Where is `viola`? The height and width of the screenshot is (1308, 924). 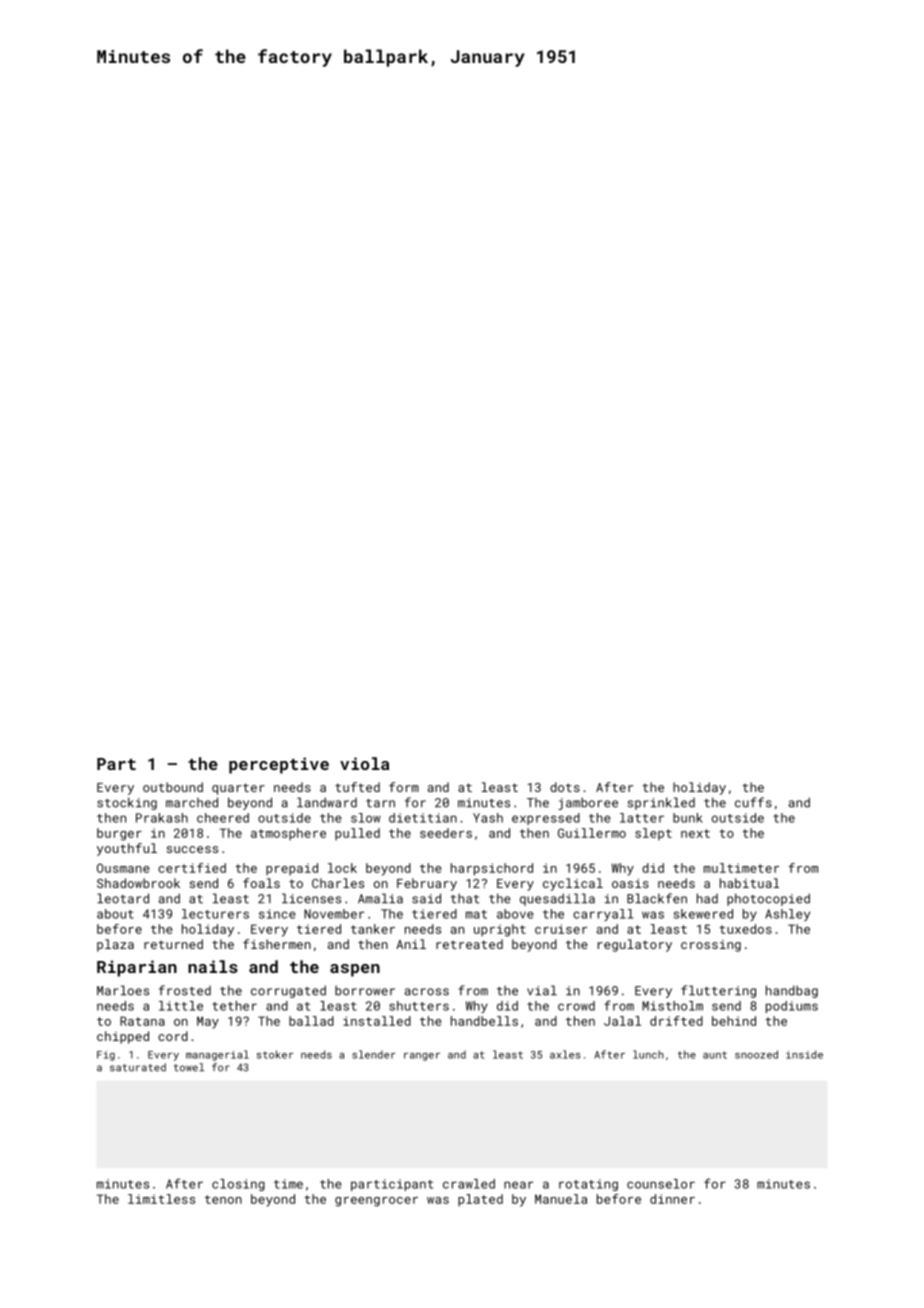
viola is located at coordinates (364, 763).
